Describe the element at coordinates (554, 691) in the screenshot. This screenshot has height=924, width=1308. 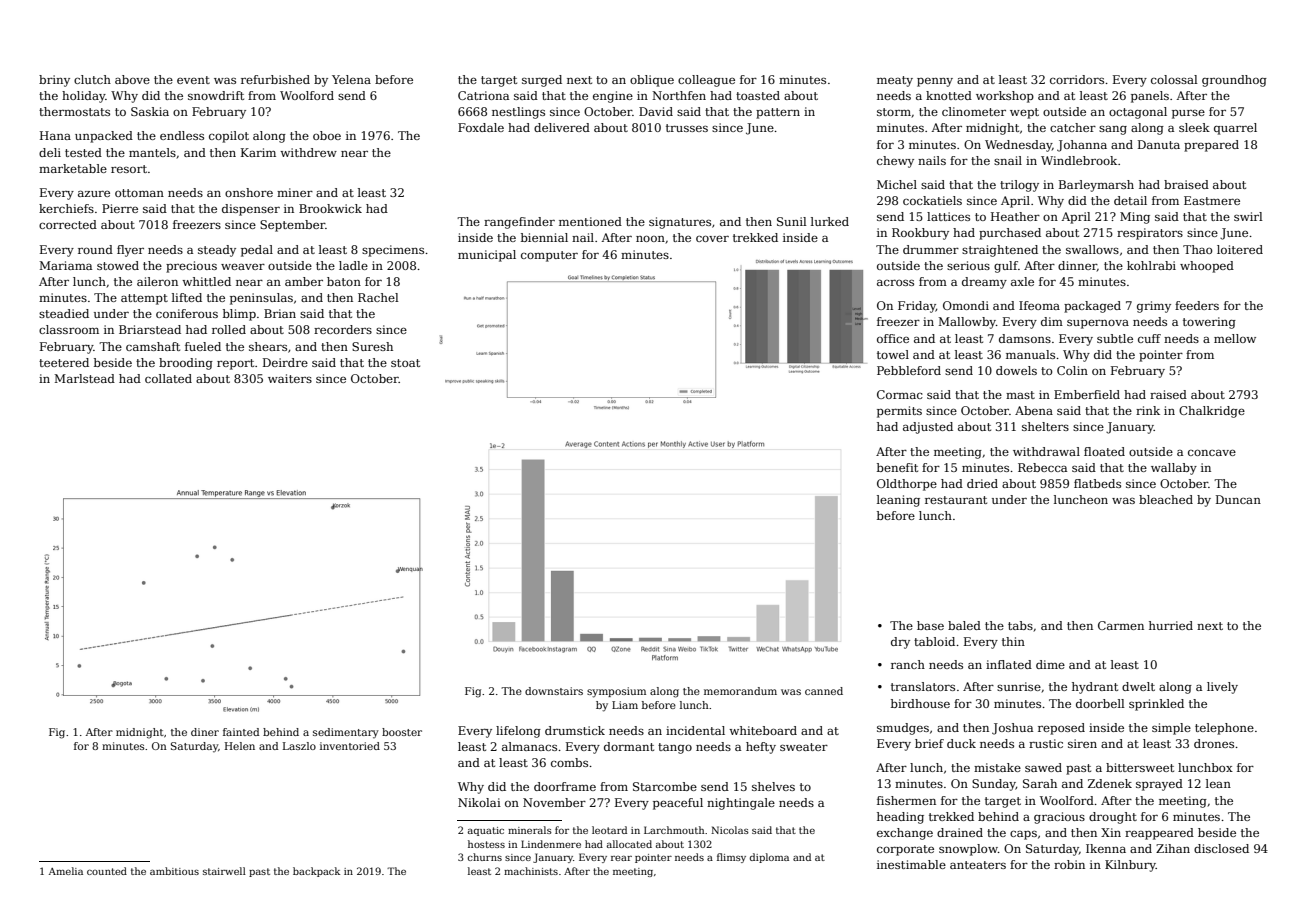
I see `downstairs` at that location.
